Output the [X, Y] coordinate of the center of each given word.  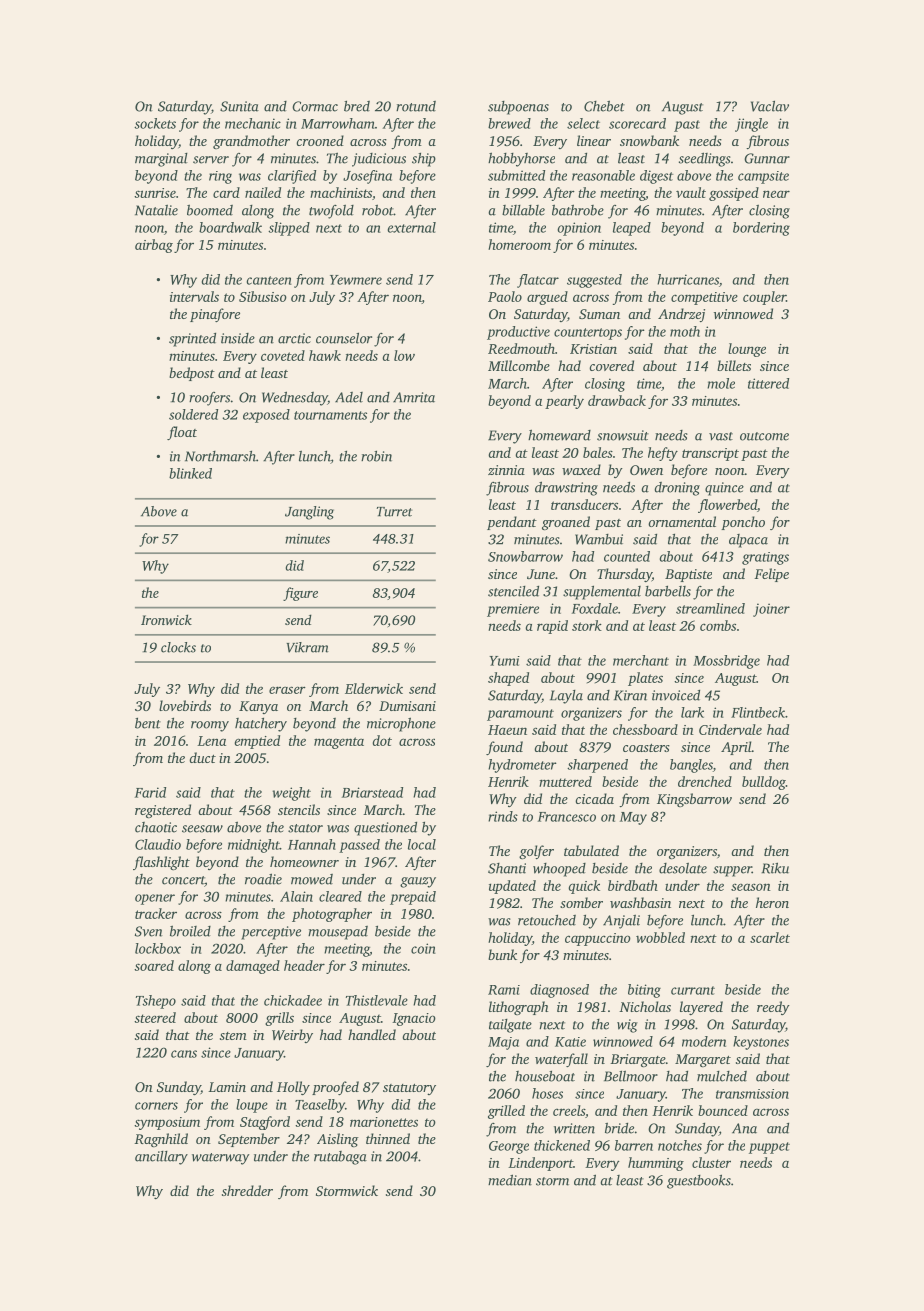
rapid [552, 627]
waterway [221, 1159]
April [736, 748]
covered [611, 365]
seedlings [705, 159]
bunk [502, 954]
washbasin [640, 902]
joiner [771, 610]
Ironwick [166, 619]
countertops [588, 334]
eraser [287, 690]
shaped [508, 679]
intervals [194, 296]
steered [155, 1017]
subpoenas [518, 108]
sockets [155, 123]
